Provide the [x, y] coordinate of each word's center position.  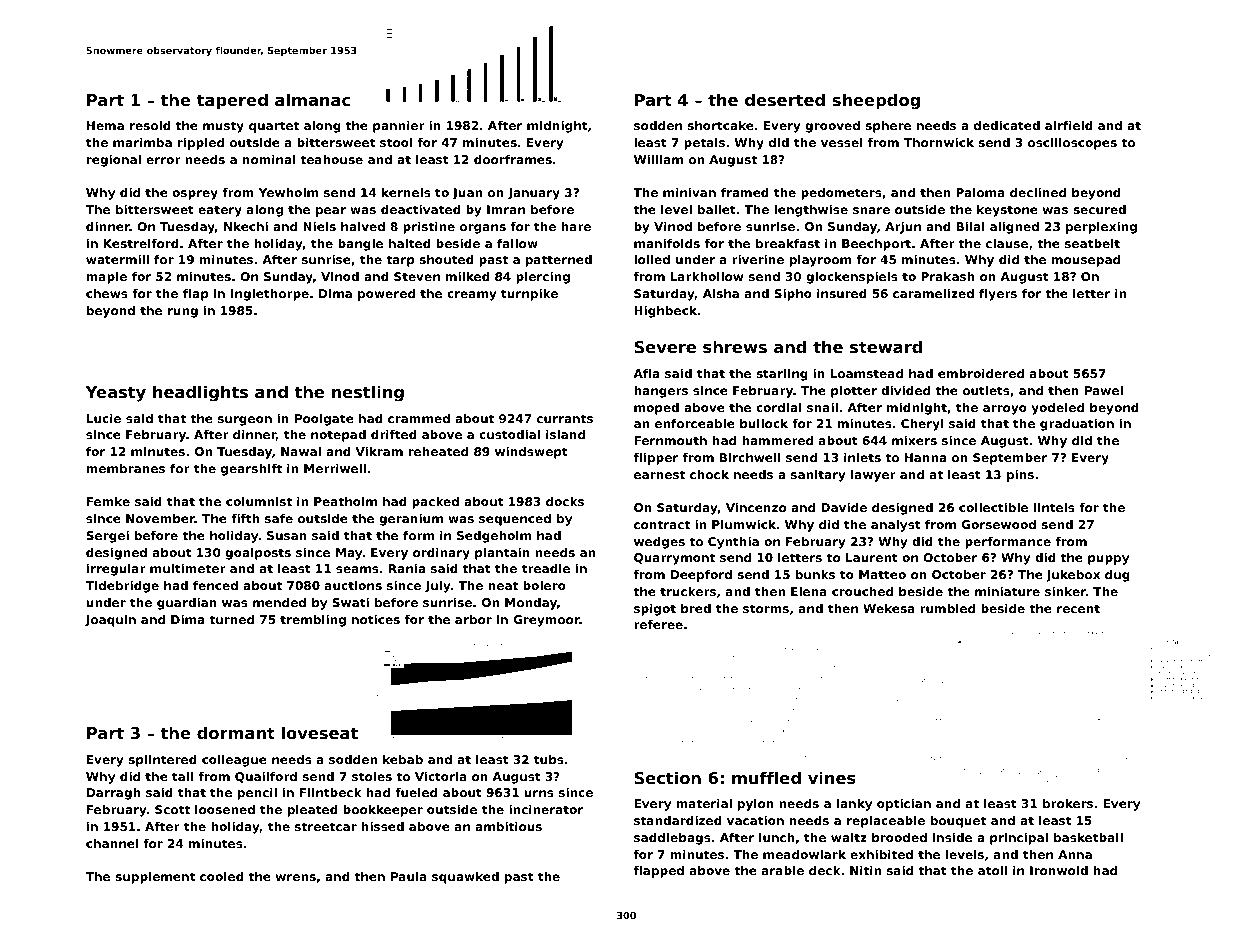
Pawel [1104, 390]
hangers [661, 392]
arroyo [1005, 410]
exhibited [881, 854]
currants [565, 418]
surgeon [245, 421]
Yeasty [116, 394]
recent [1078, 608]
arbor [473, 619]
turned [231, 619]
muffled [766, 777]
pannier [399, 127]
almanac [312, 99]
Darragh [113, 794]
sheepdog [876, 101]
